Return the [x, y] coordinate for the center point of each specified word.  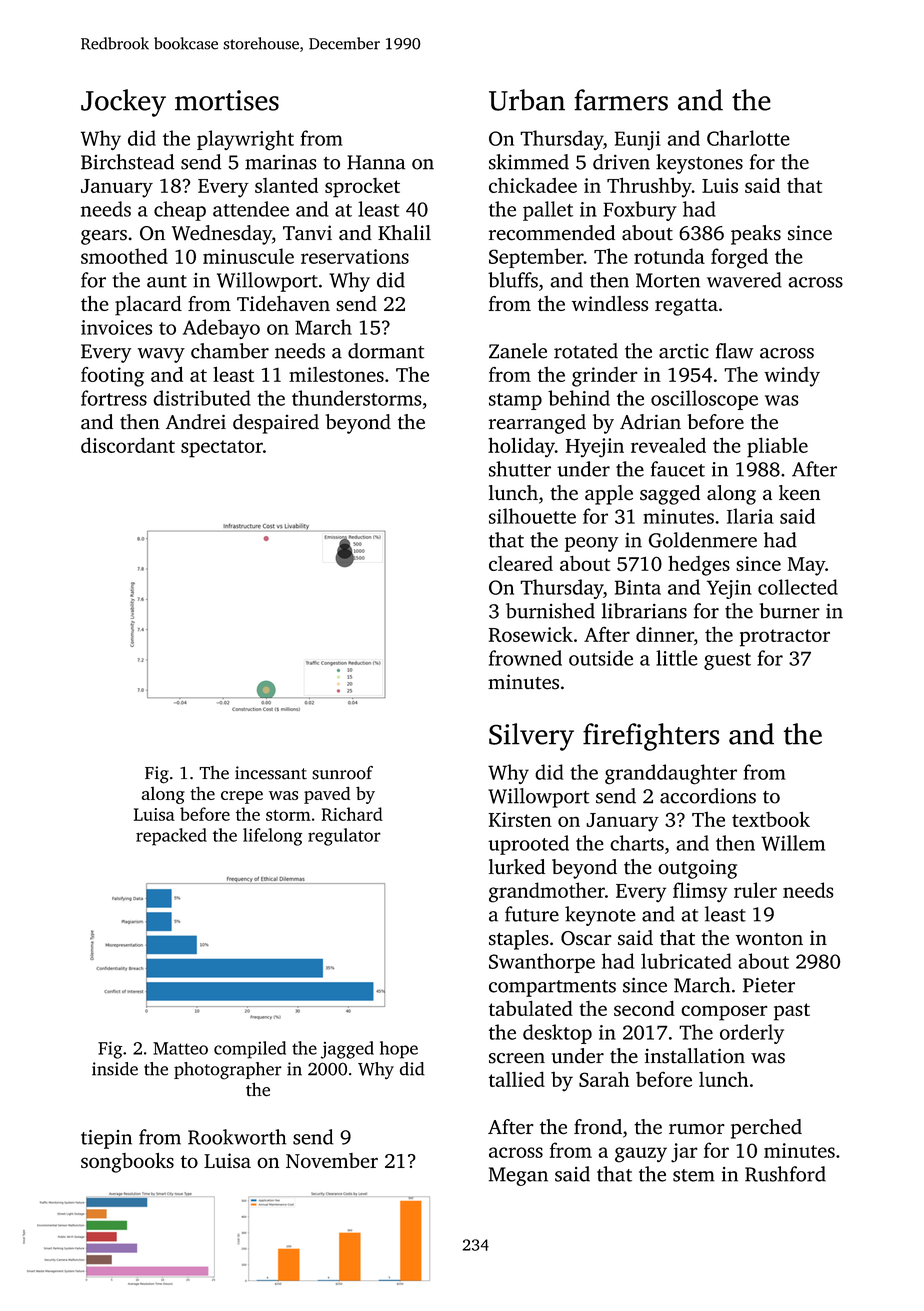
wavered [744, 280]
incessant [271, 773]
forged [739, 258]
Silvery [531, 737]
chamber [230, 351]
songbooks [127, 1163]
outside [601, 658]
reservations [355, 256]
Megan [518, 1176]
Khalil [404, 233]
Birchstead [127, 162]
